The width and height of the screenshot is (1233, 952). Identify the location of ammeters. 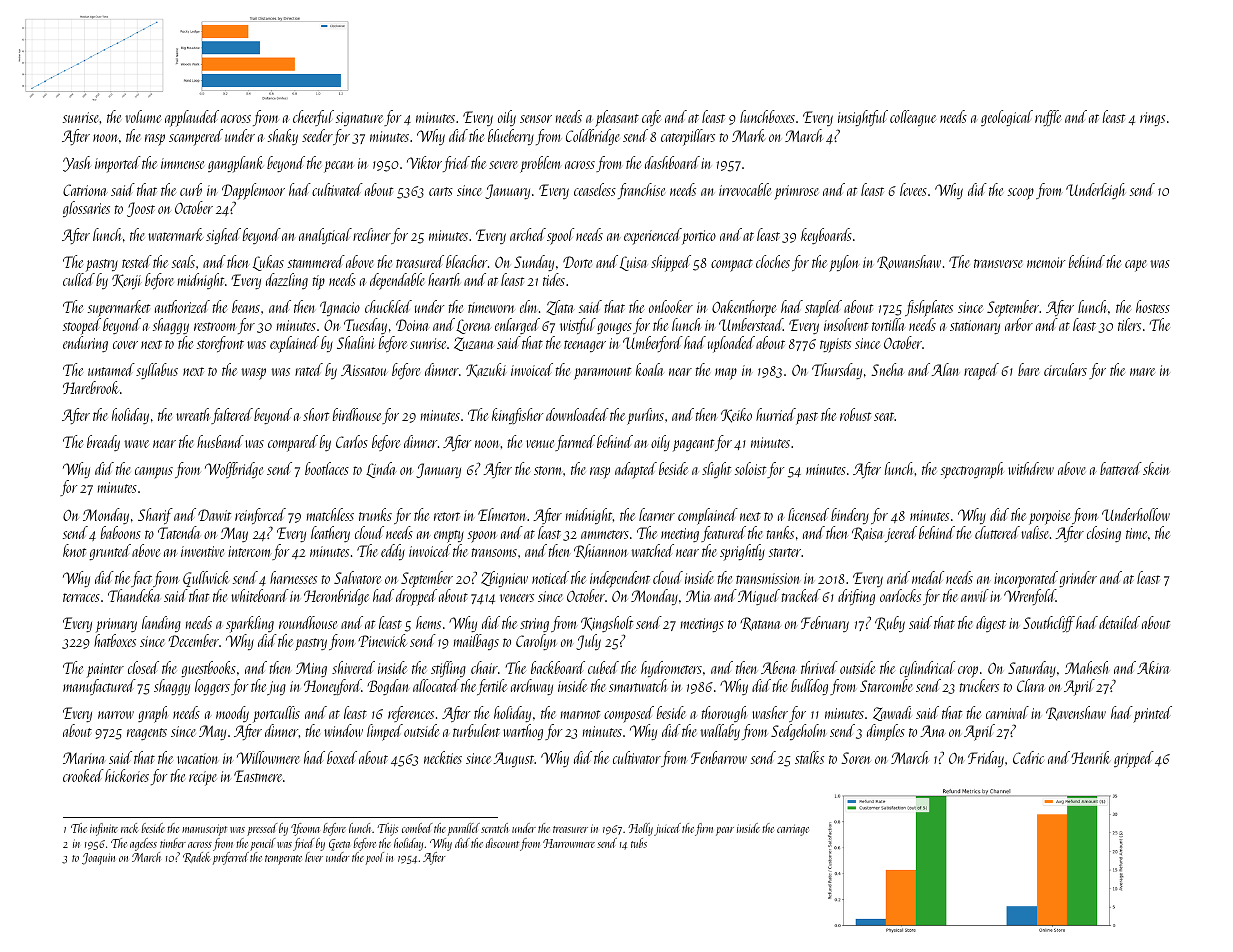
(605, 534).
